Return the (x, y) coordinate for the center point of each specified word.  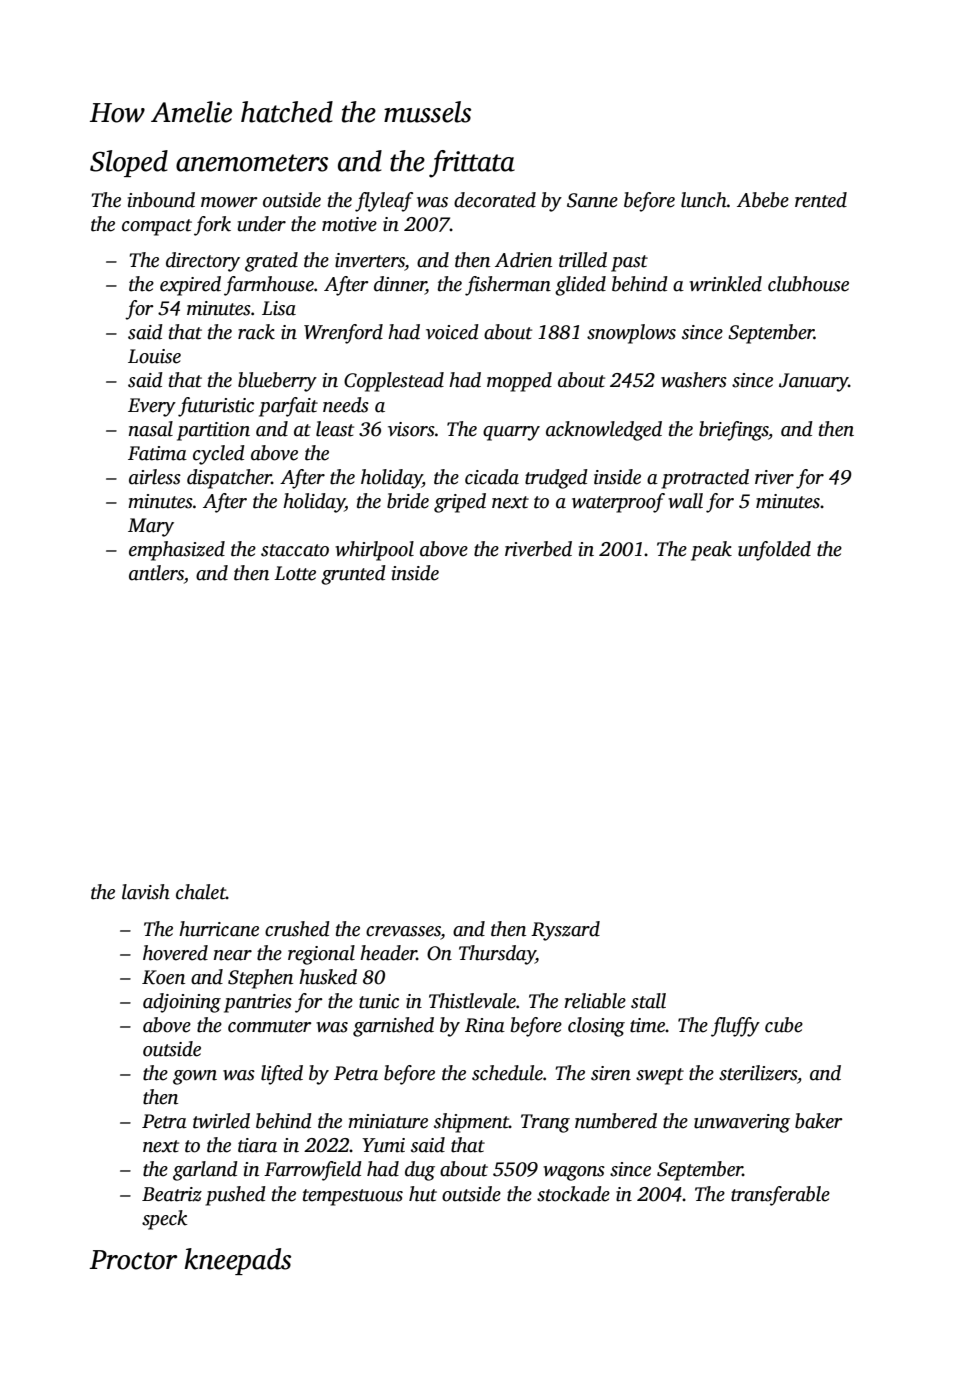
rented (821, 200)
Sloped (129, 163)
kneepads (237, 1261)
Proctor (133, 1260)
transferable (780, 1196)
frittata (472, 164)
